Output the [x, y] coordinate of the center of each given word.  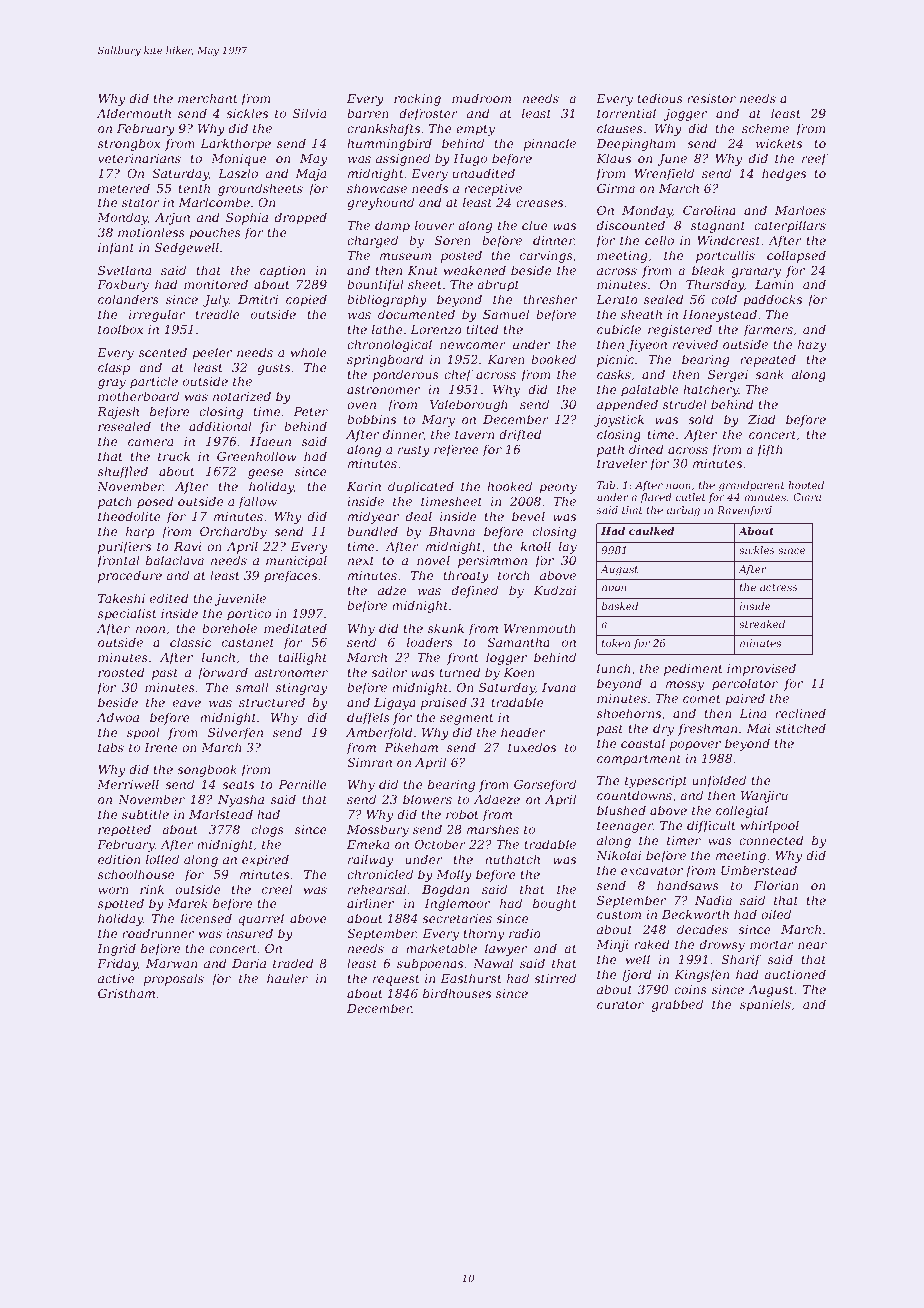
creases [539, 203]
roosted [121, 672]
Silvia [309, 113]
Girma [616, 188]
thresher [550, 299]
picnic [615, 361]
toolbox [120, 329]
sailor [389, 672]
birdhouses [457, 993]
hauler [287, 978]
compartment [639, 760]
